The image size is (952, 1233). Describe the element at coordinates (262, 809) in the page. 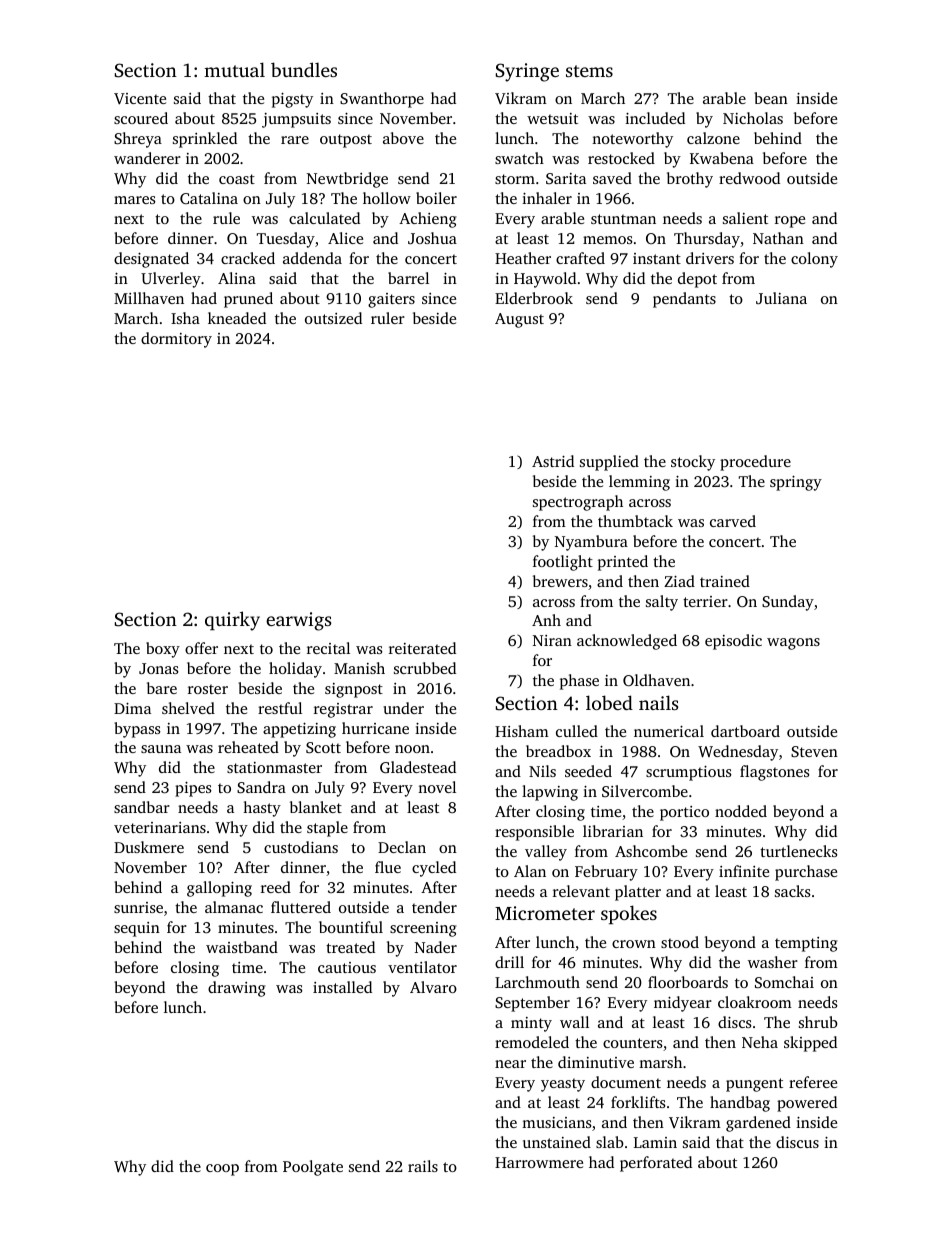

I see `hasty` at that location.
